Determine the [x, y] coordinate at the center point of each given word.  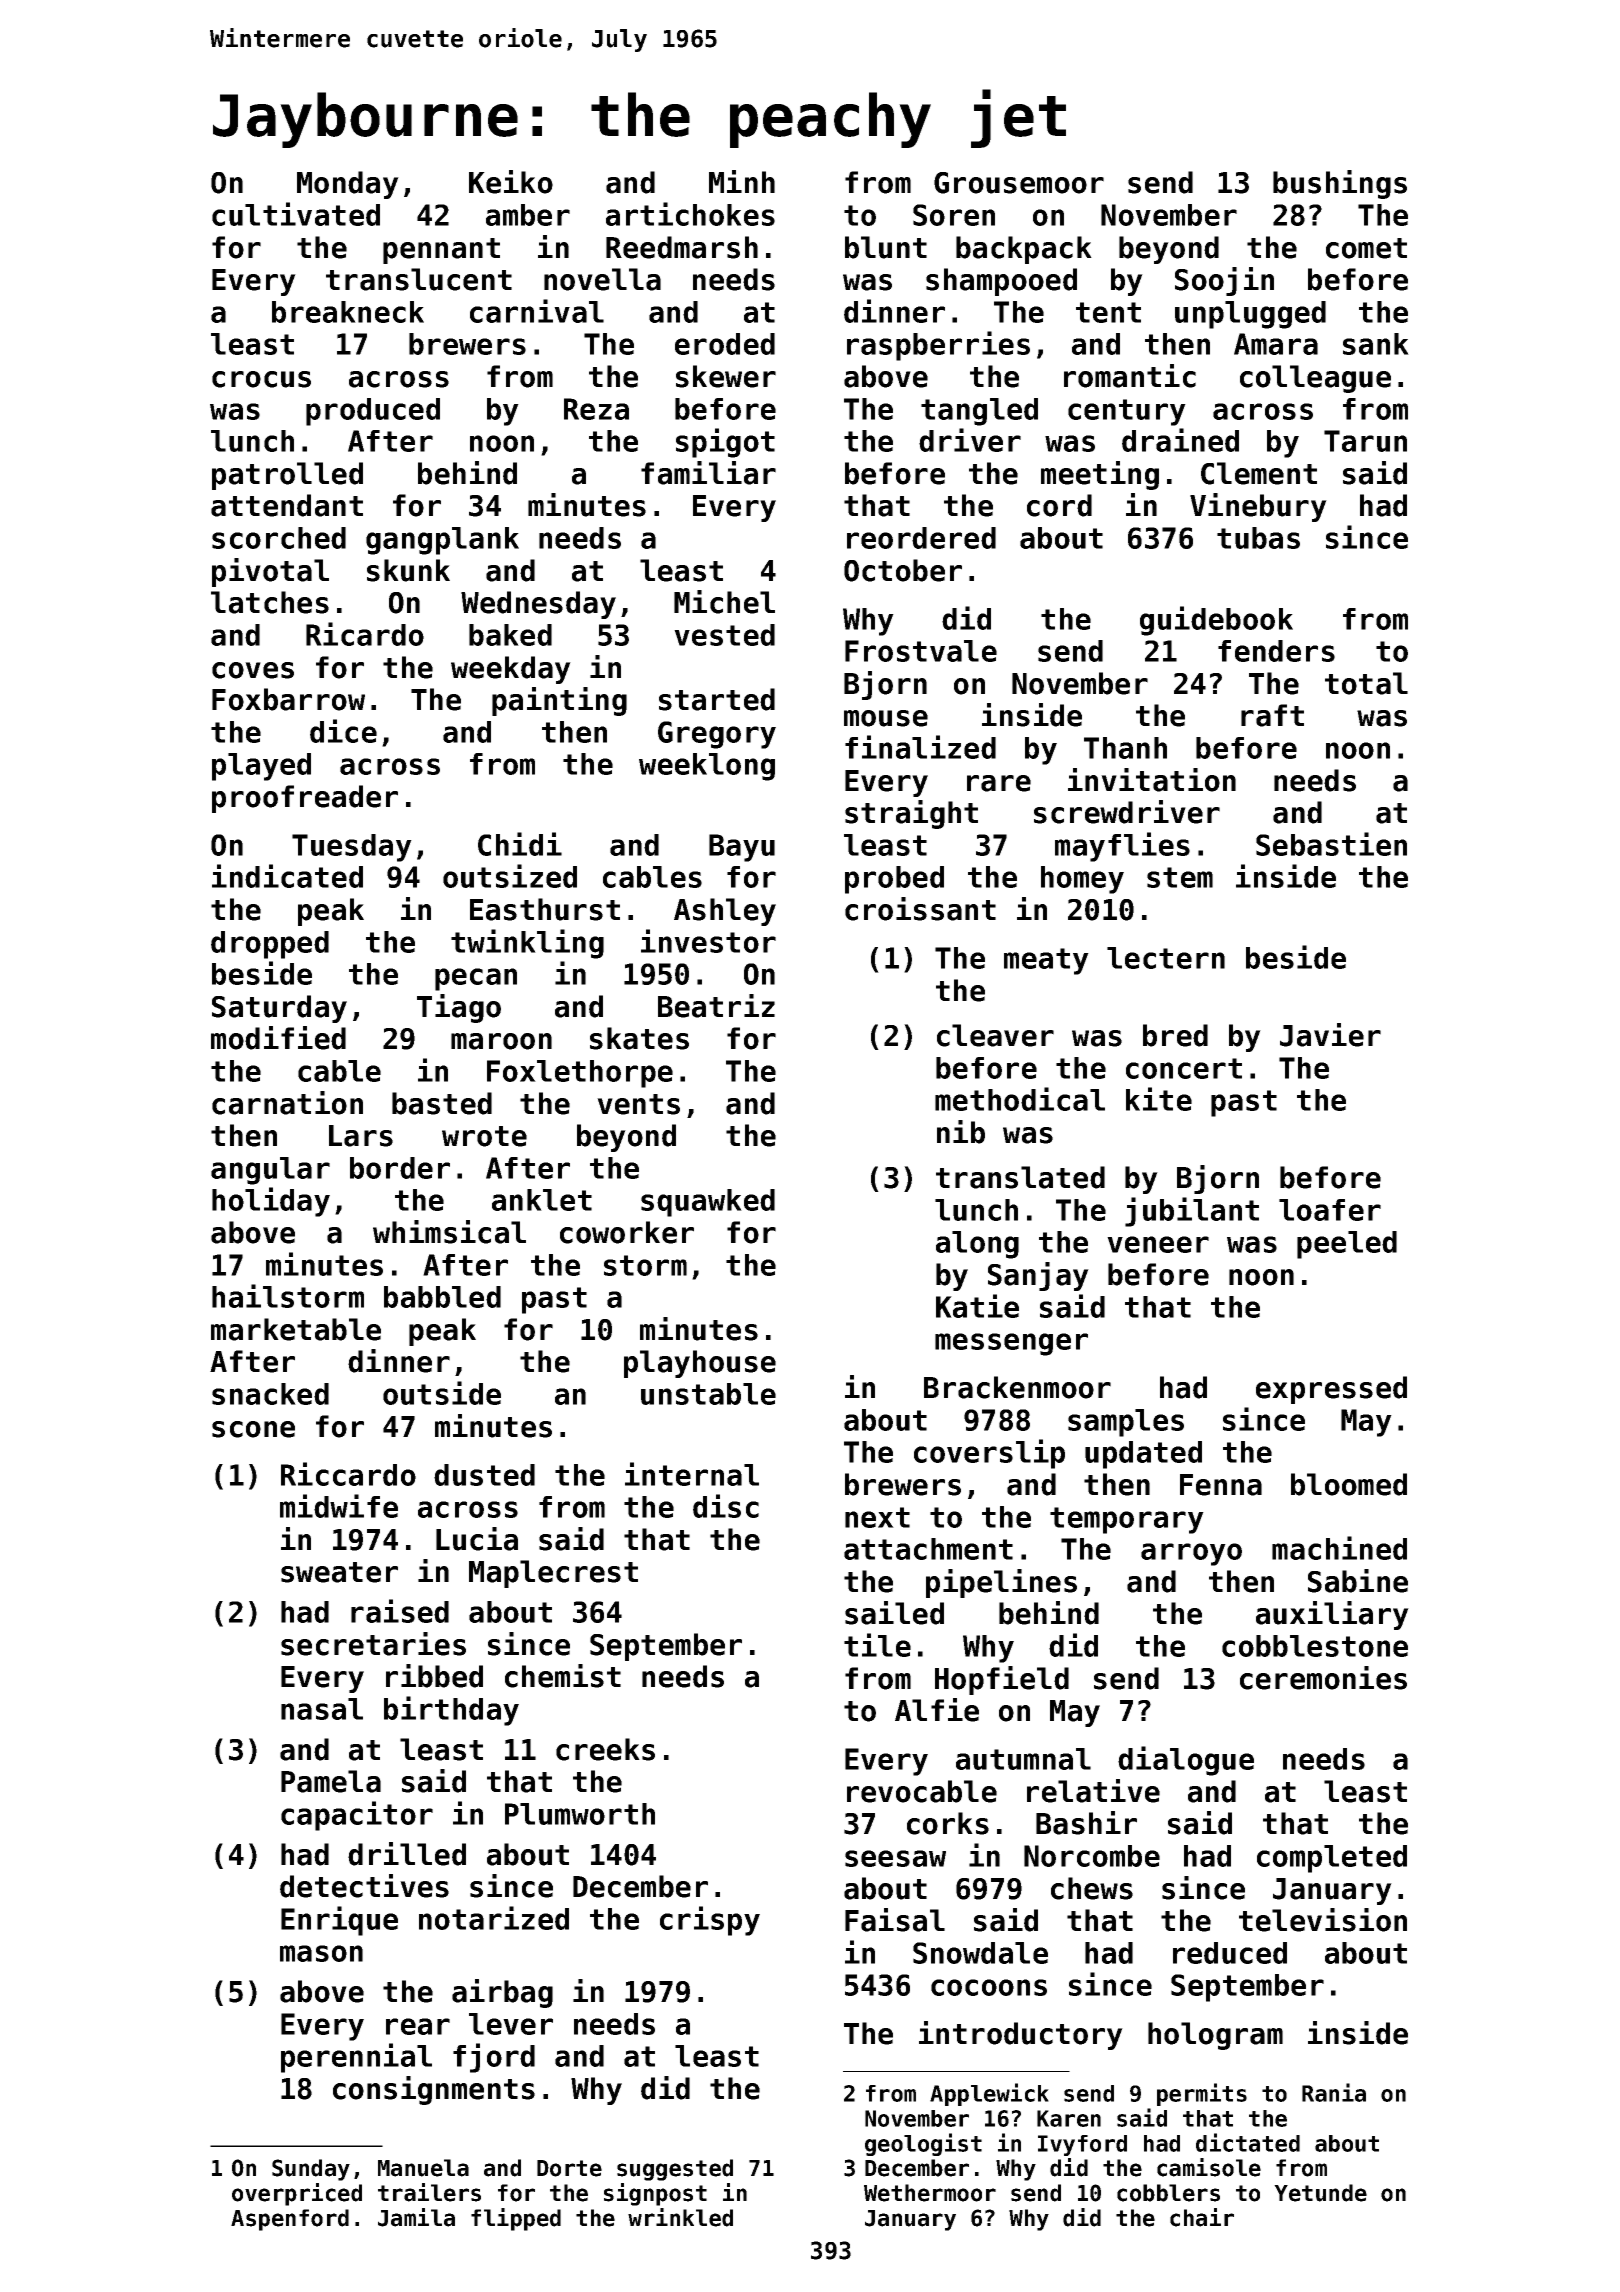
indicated [287, 876]
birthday [451, 1711]
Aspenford [290, 2220]
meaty [1046, 961]
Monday [348, 185]
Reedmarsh [682, 247]
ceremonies [1323, 1678]
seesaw [895, 1858]
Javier [1330, 1035]
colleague [1315, 379]
